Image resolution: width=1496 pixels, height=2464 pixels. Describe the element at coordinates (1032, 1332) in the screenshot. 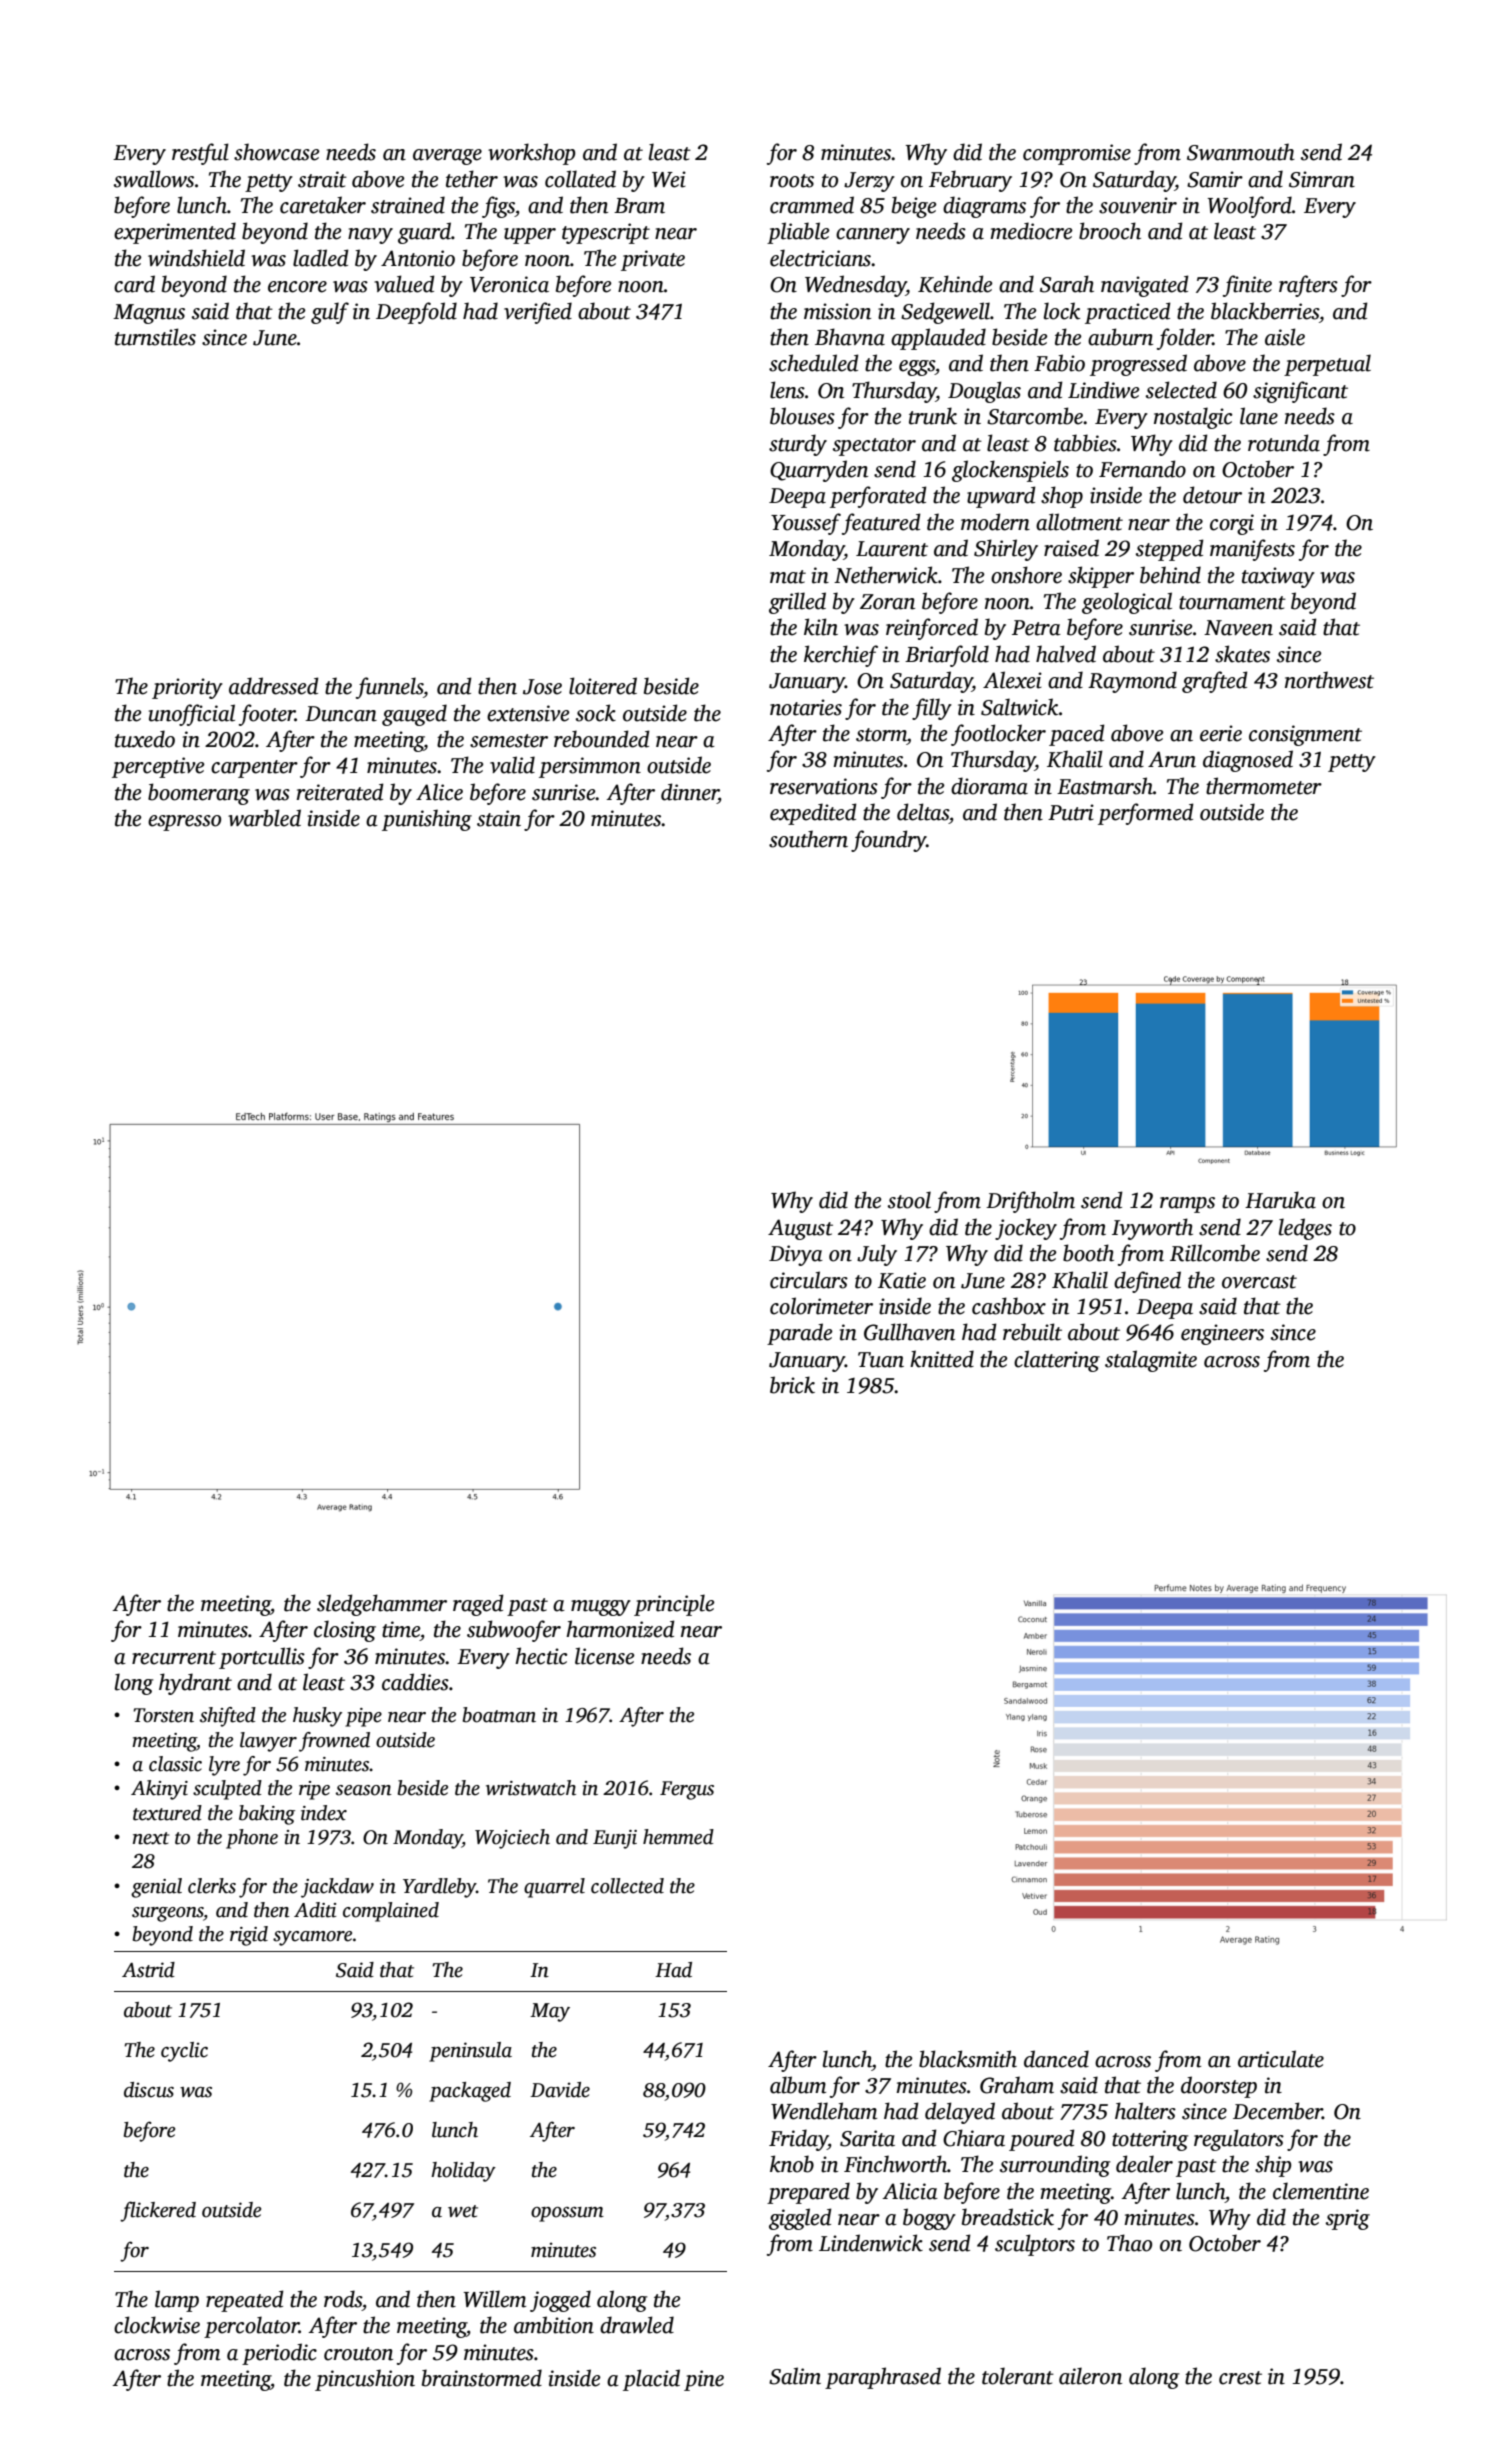

I see `rebuilt` at that location.
